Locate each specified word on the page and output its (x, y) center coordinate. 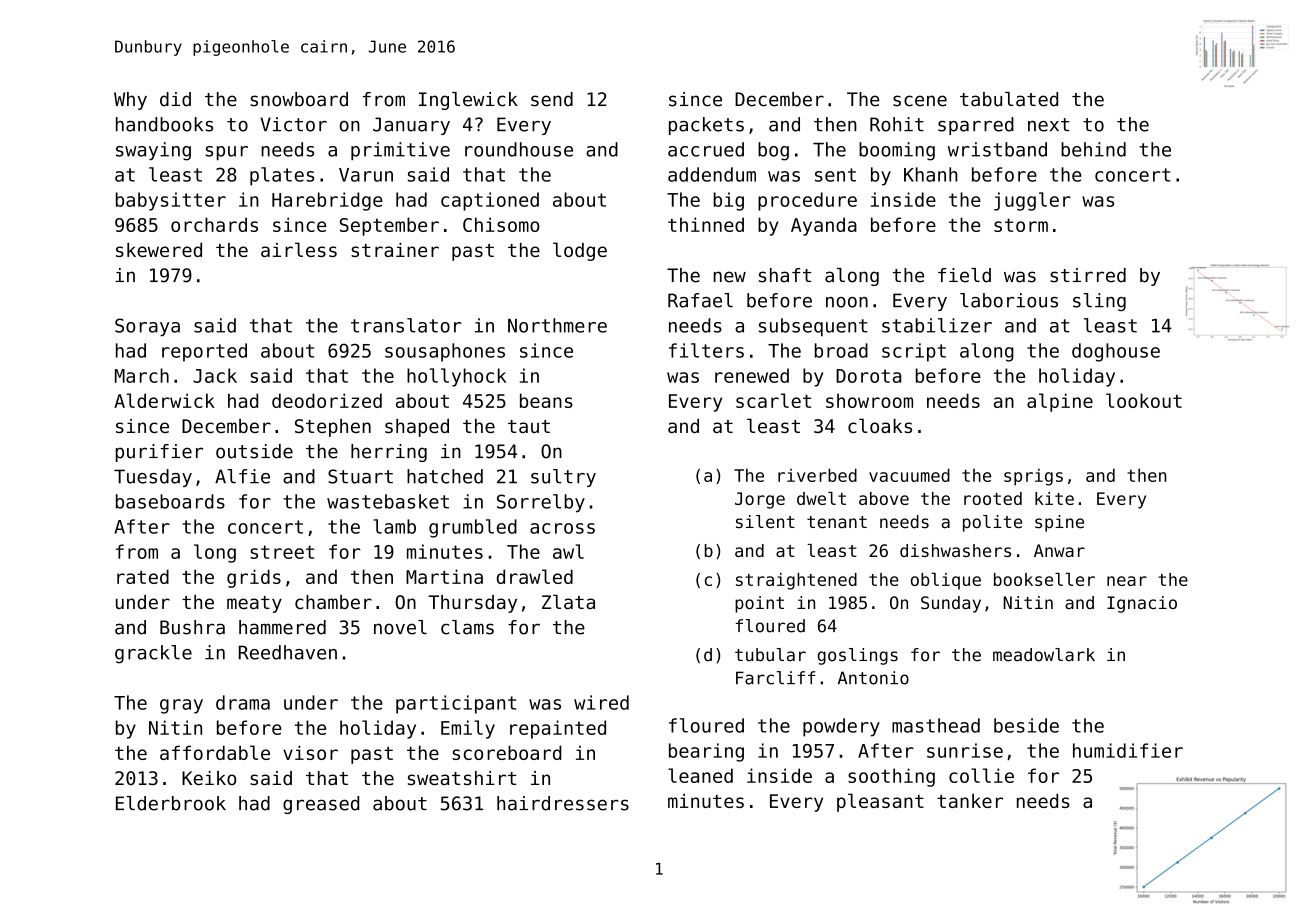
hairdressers (563, 803)
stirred (1088, 275)
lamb (394, 526)
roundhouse (519, 149)
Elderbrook (171, 803)
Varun (366, 175)
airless (299, 249)
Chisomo (501, 224)
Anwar (1059, 550)
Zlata (568, 601)
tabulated (1009, 99)
